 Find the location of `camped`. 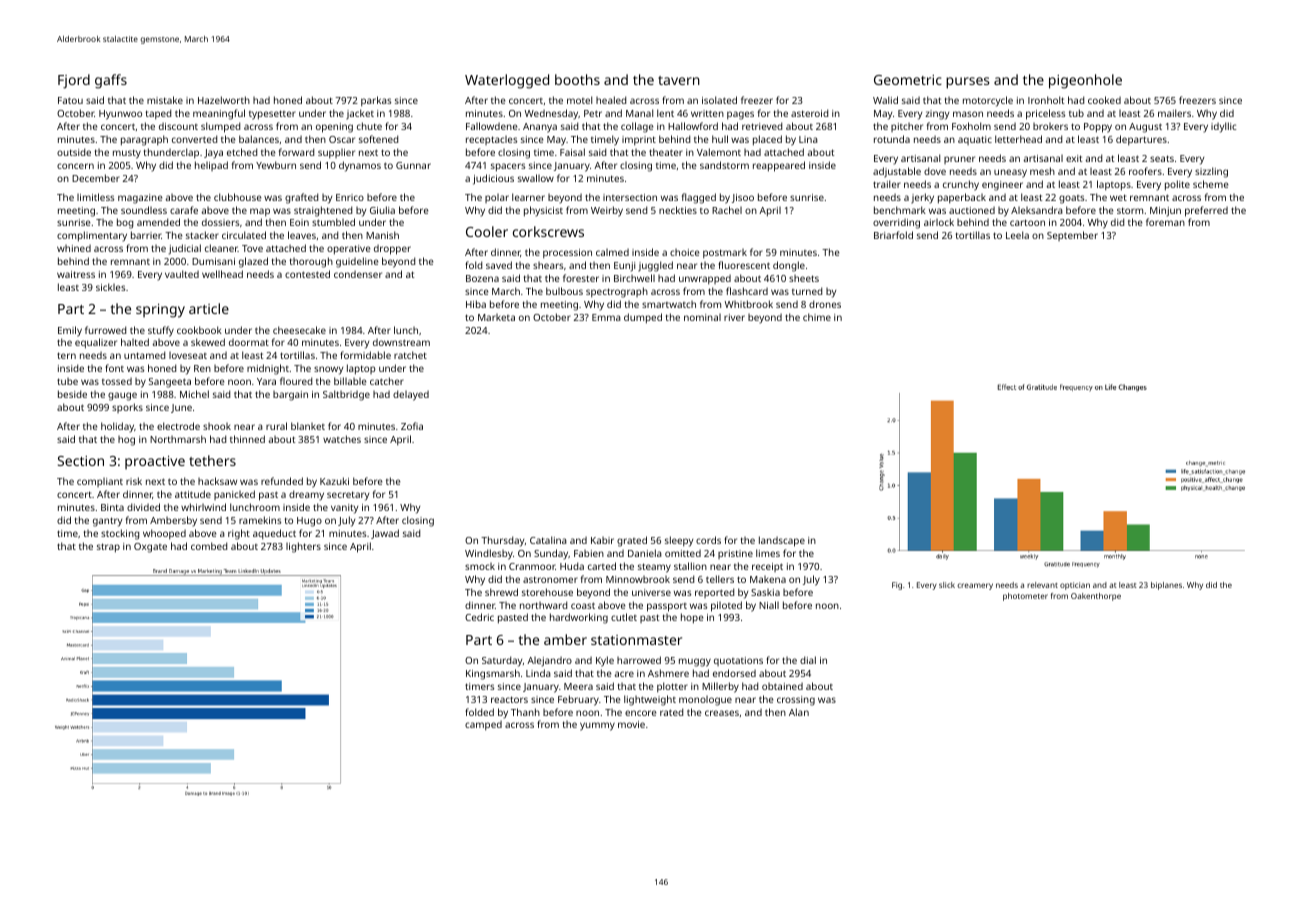

camped is located at coordinates (483, 726).
